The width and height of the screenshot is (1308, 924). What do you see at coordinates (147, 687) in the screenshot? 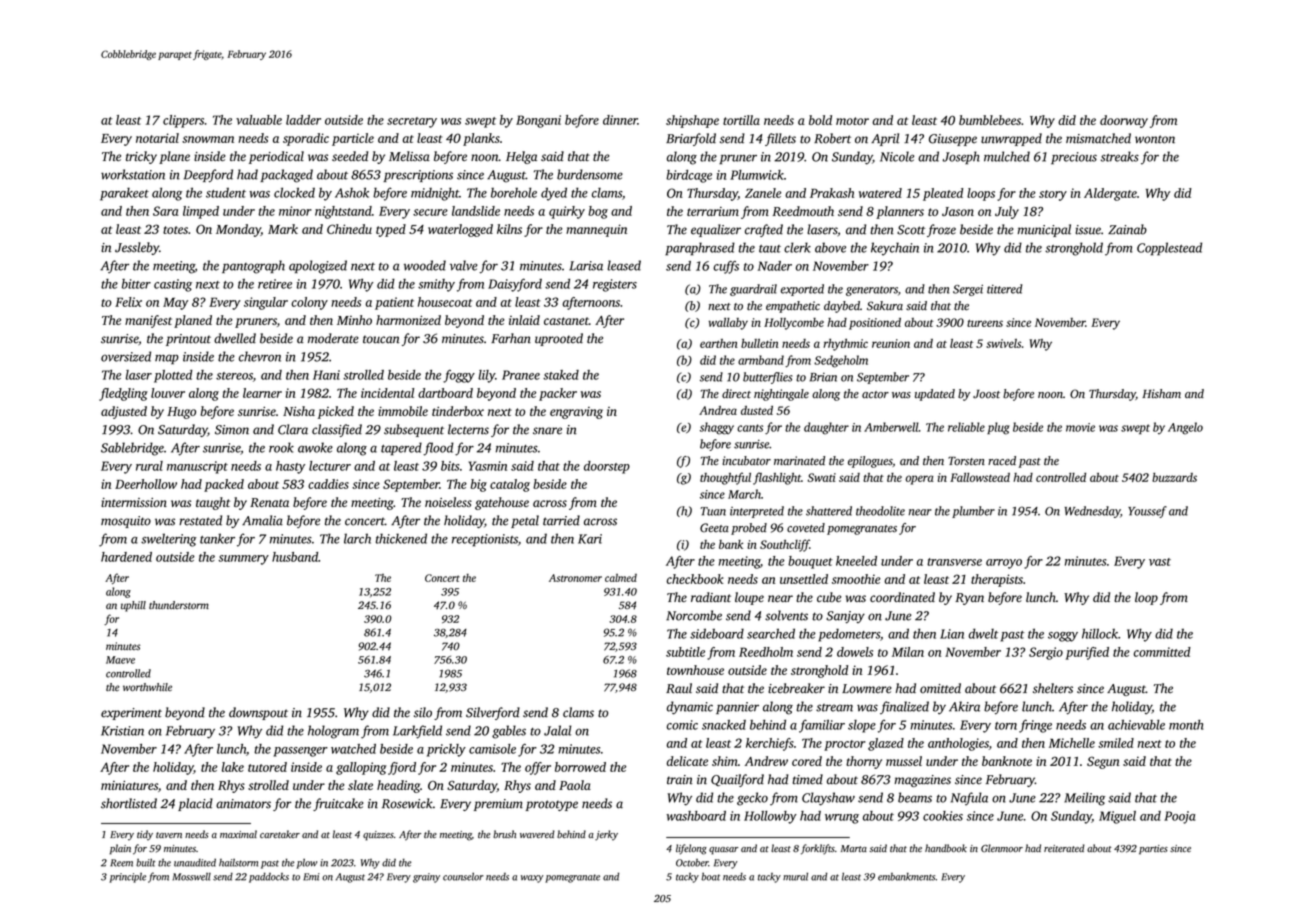
I see `worthwhile` at bounding box center [147, 687].
